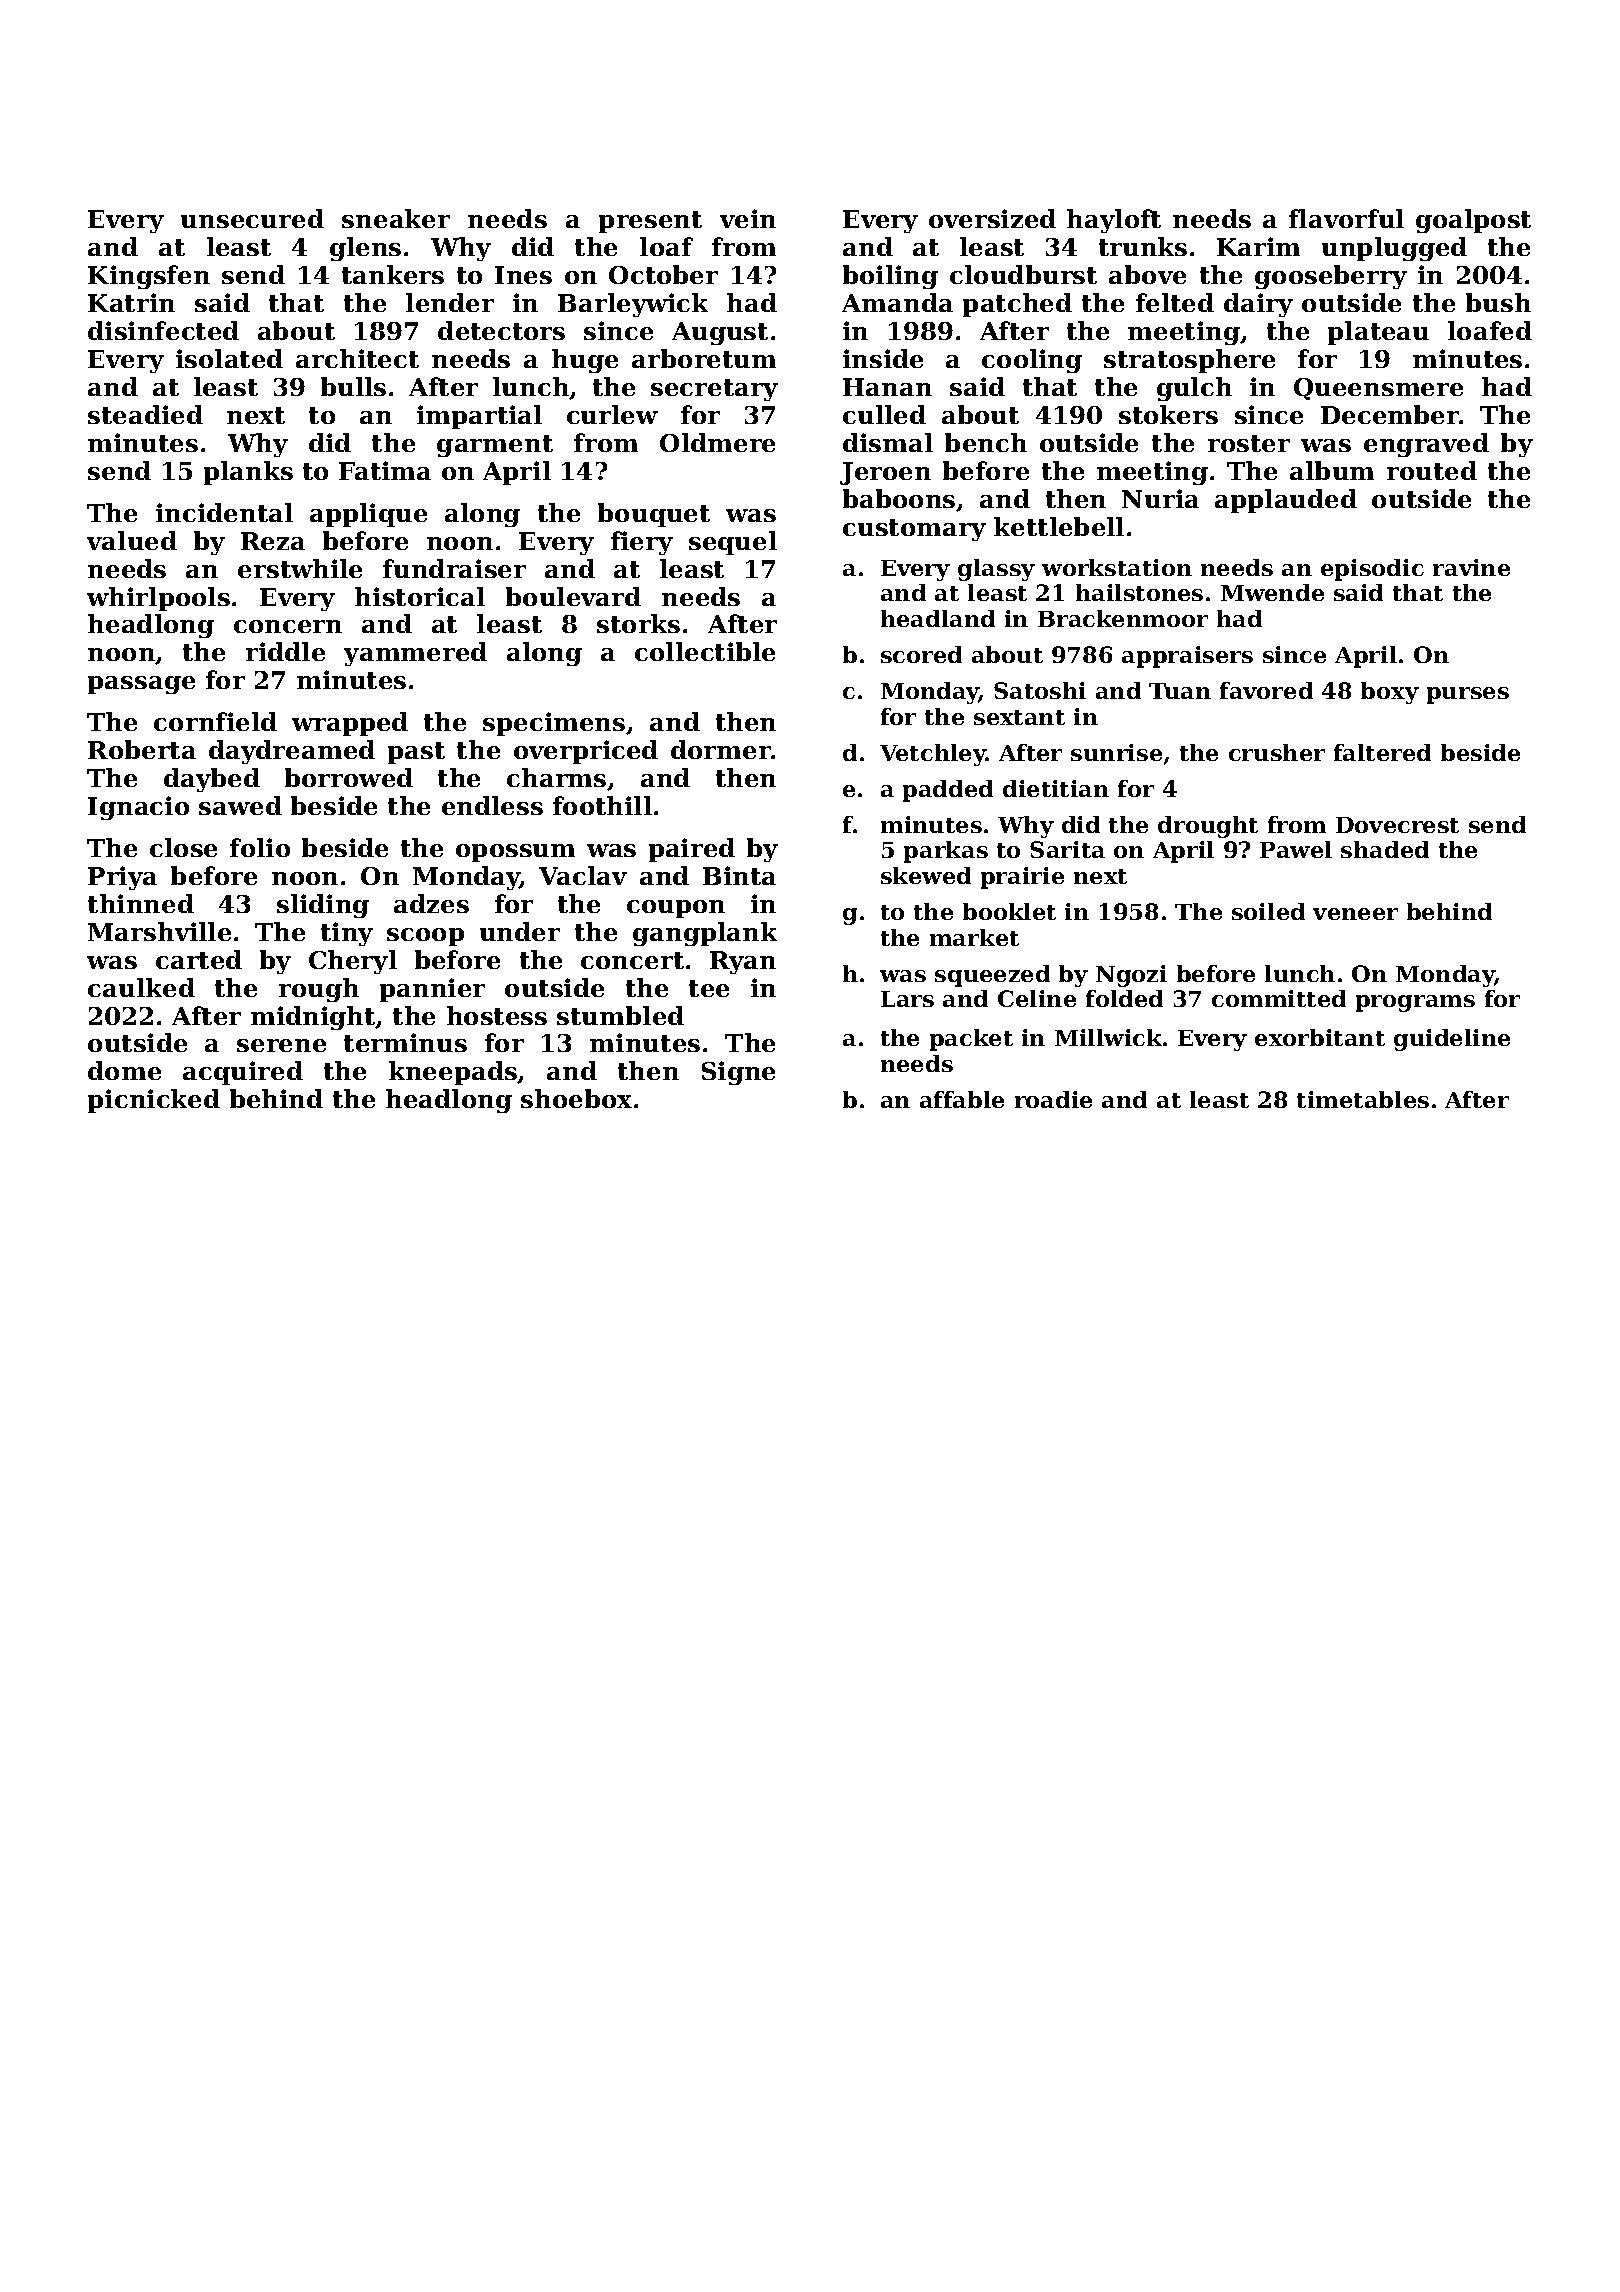  I want to click on picnicked, so click(154, 1101).
